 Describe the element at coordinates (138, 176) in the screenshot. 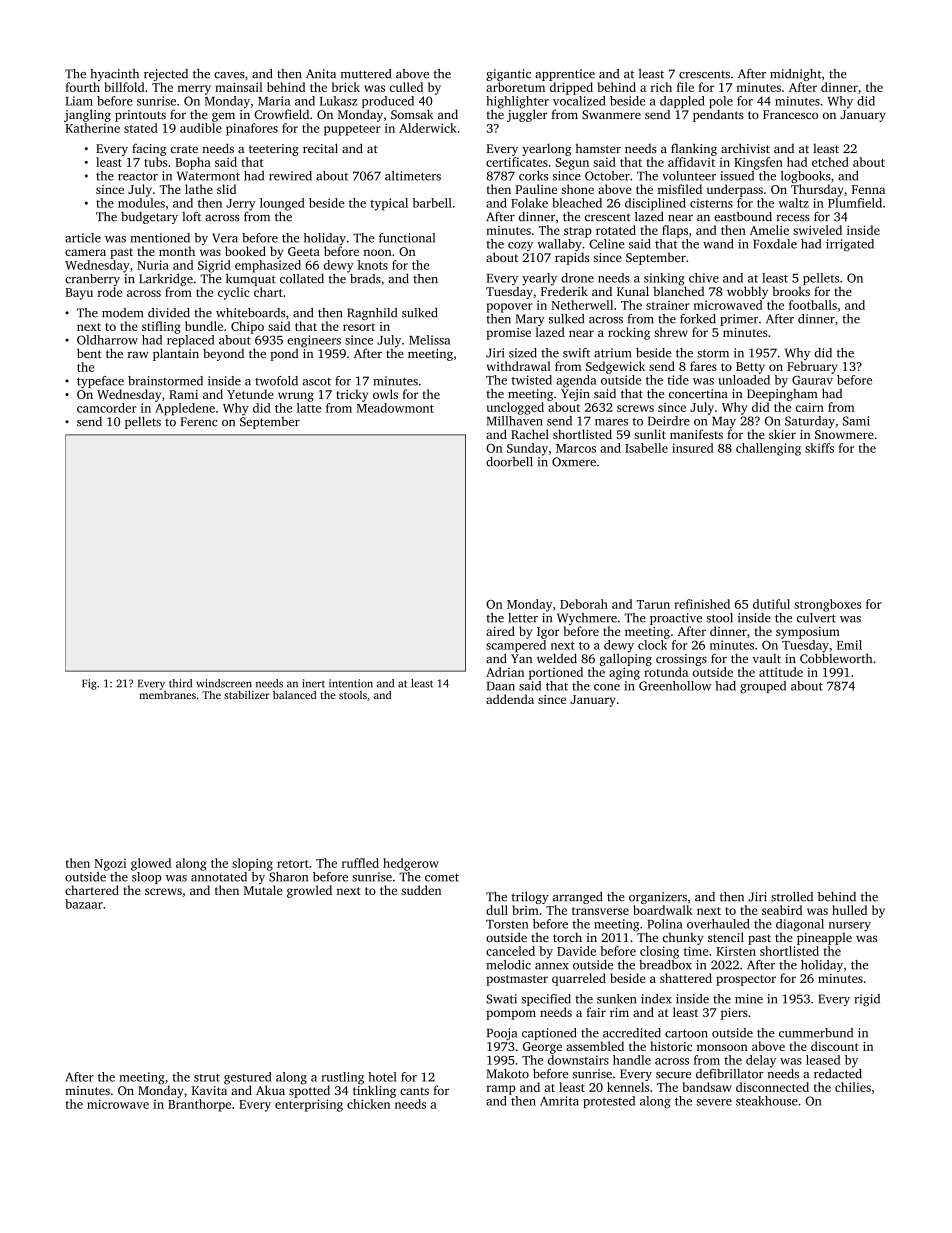

I see `reactor` at that location.
